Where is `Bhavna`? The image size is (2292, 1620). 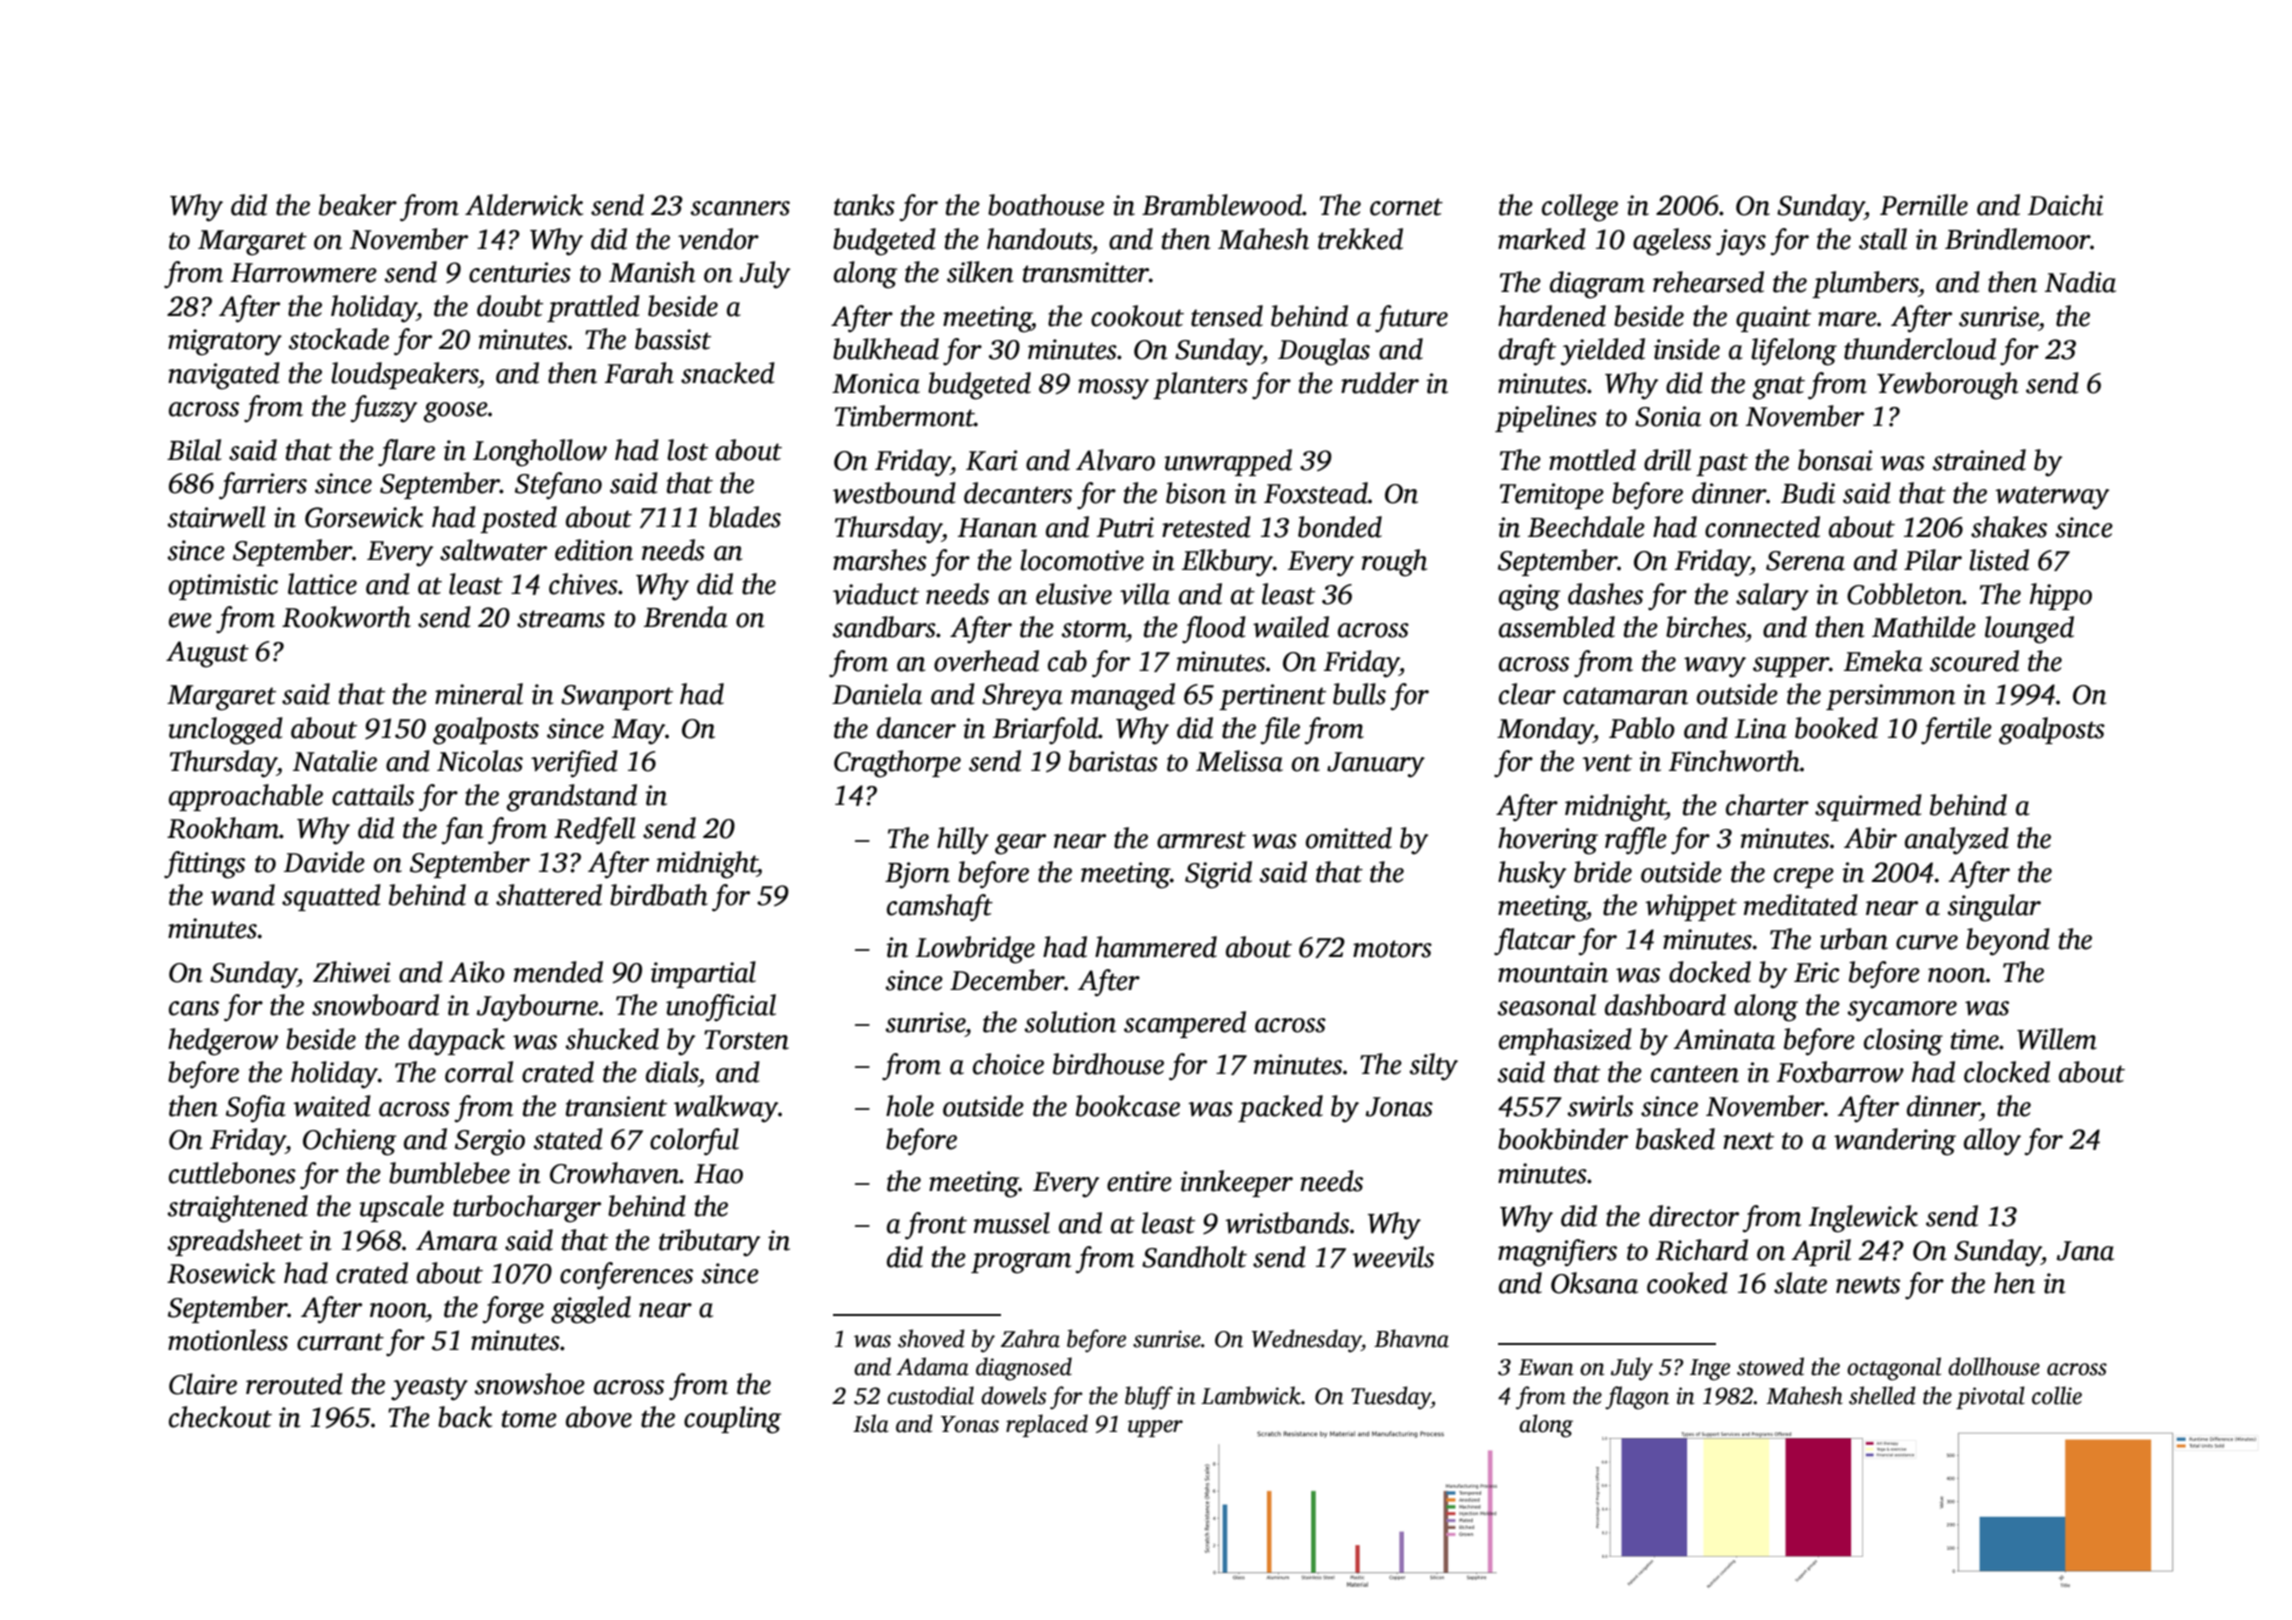
Bhavna is located at coordinates (1411, 1338).
